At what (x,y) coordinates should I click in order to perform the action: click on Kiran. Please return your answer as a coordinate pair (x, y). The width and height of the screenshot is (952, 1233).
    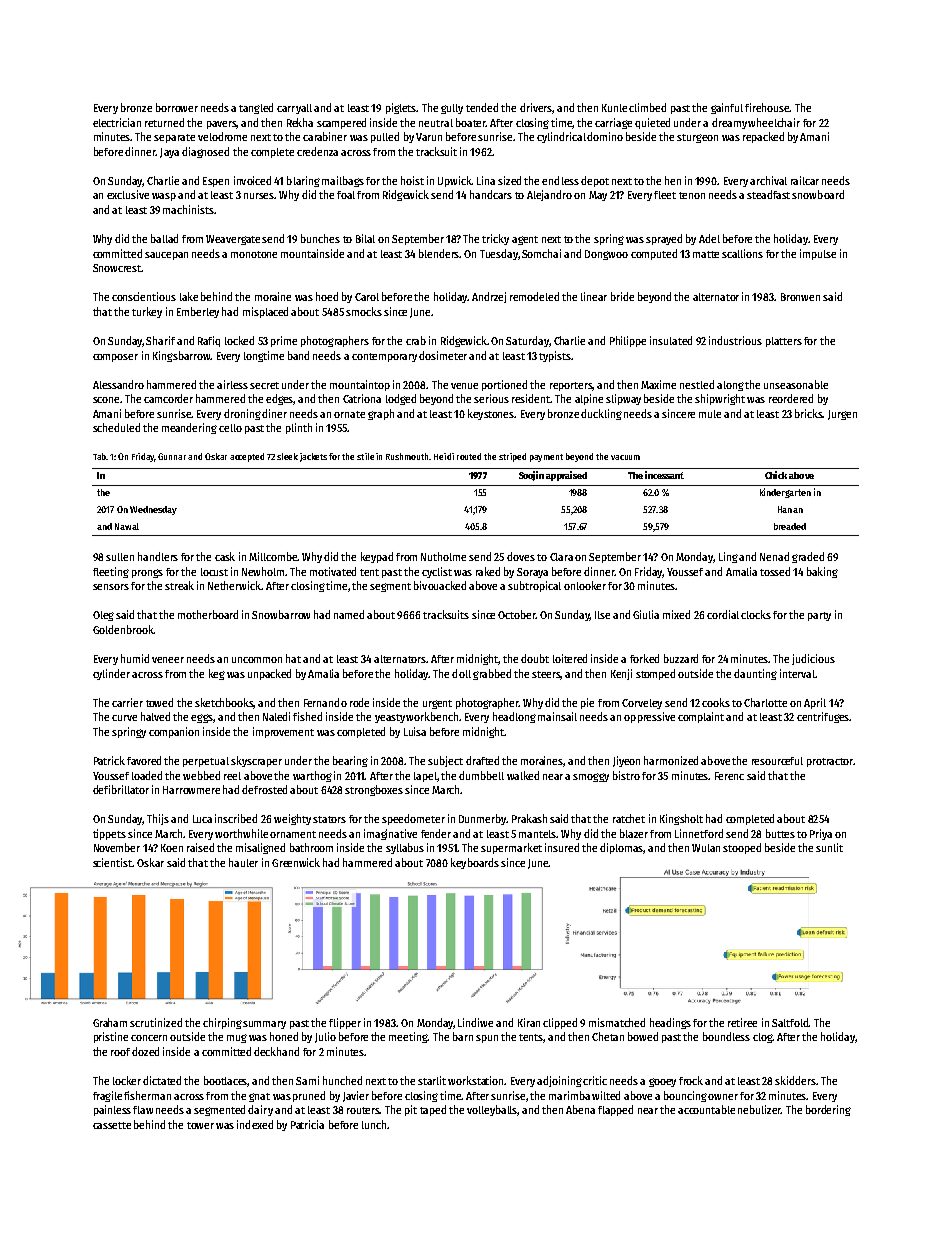
    Looking at the image, I should click on (529, 1022).
